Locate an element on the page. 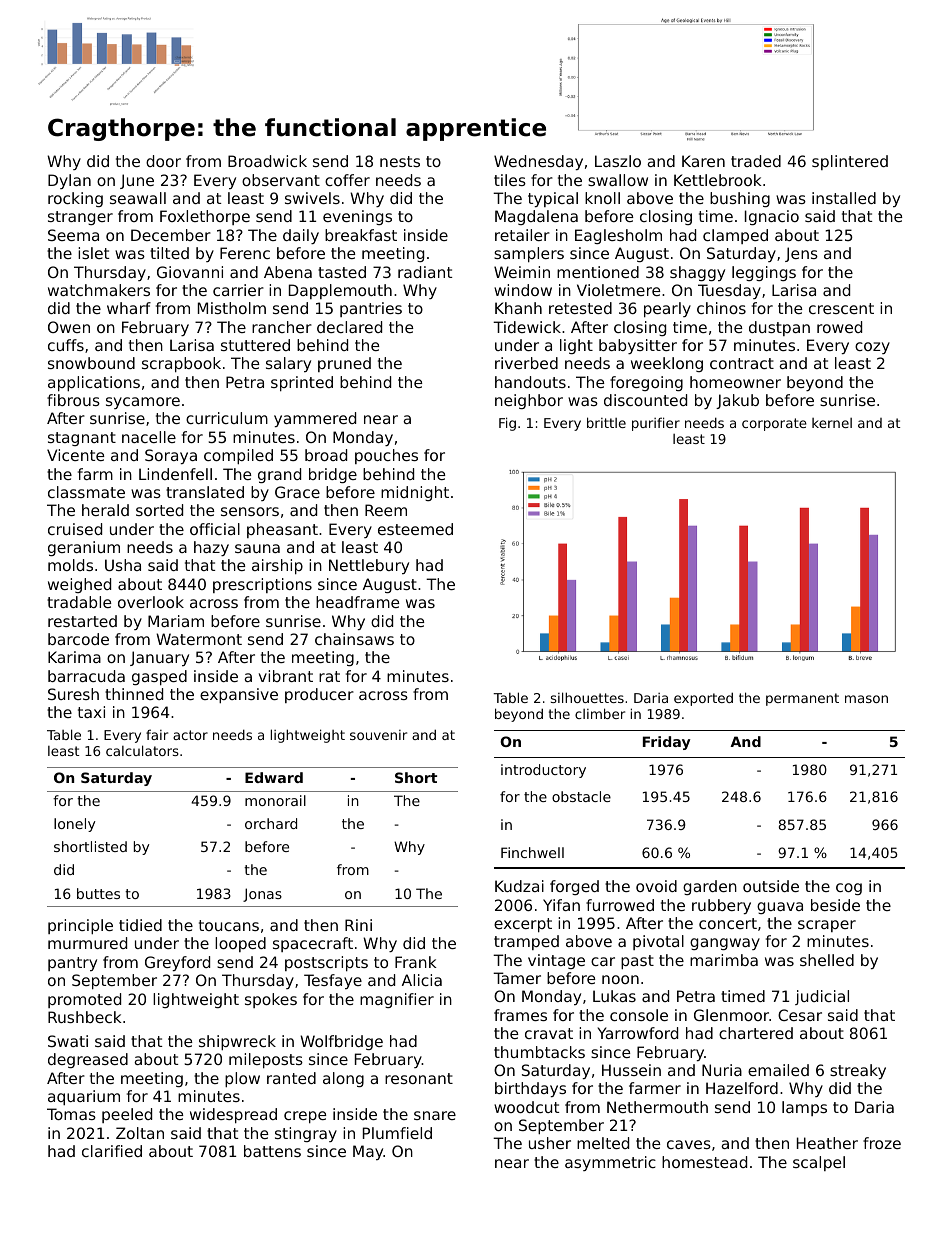 This image has width=952, height=1233. clarified is located at coordinates (112, 1151).
